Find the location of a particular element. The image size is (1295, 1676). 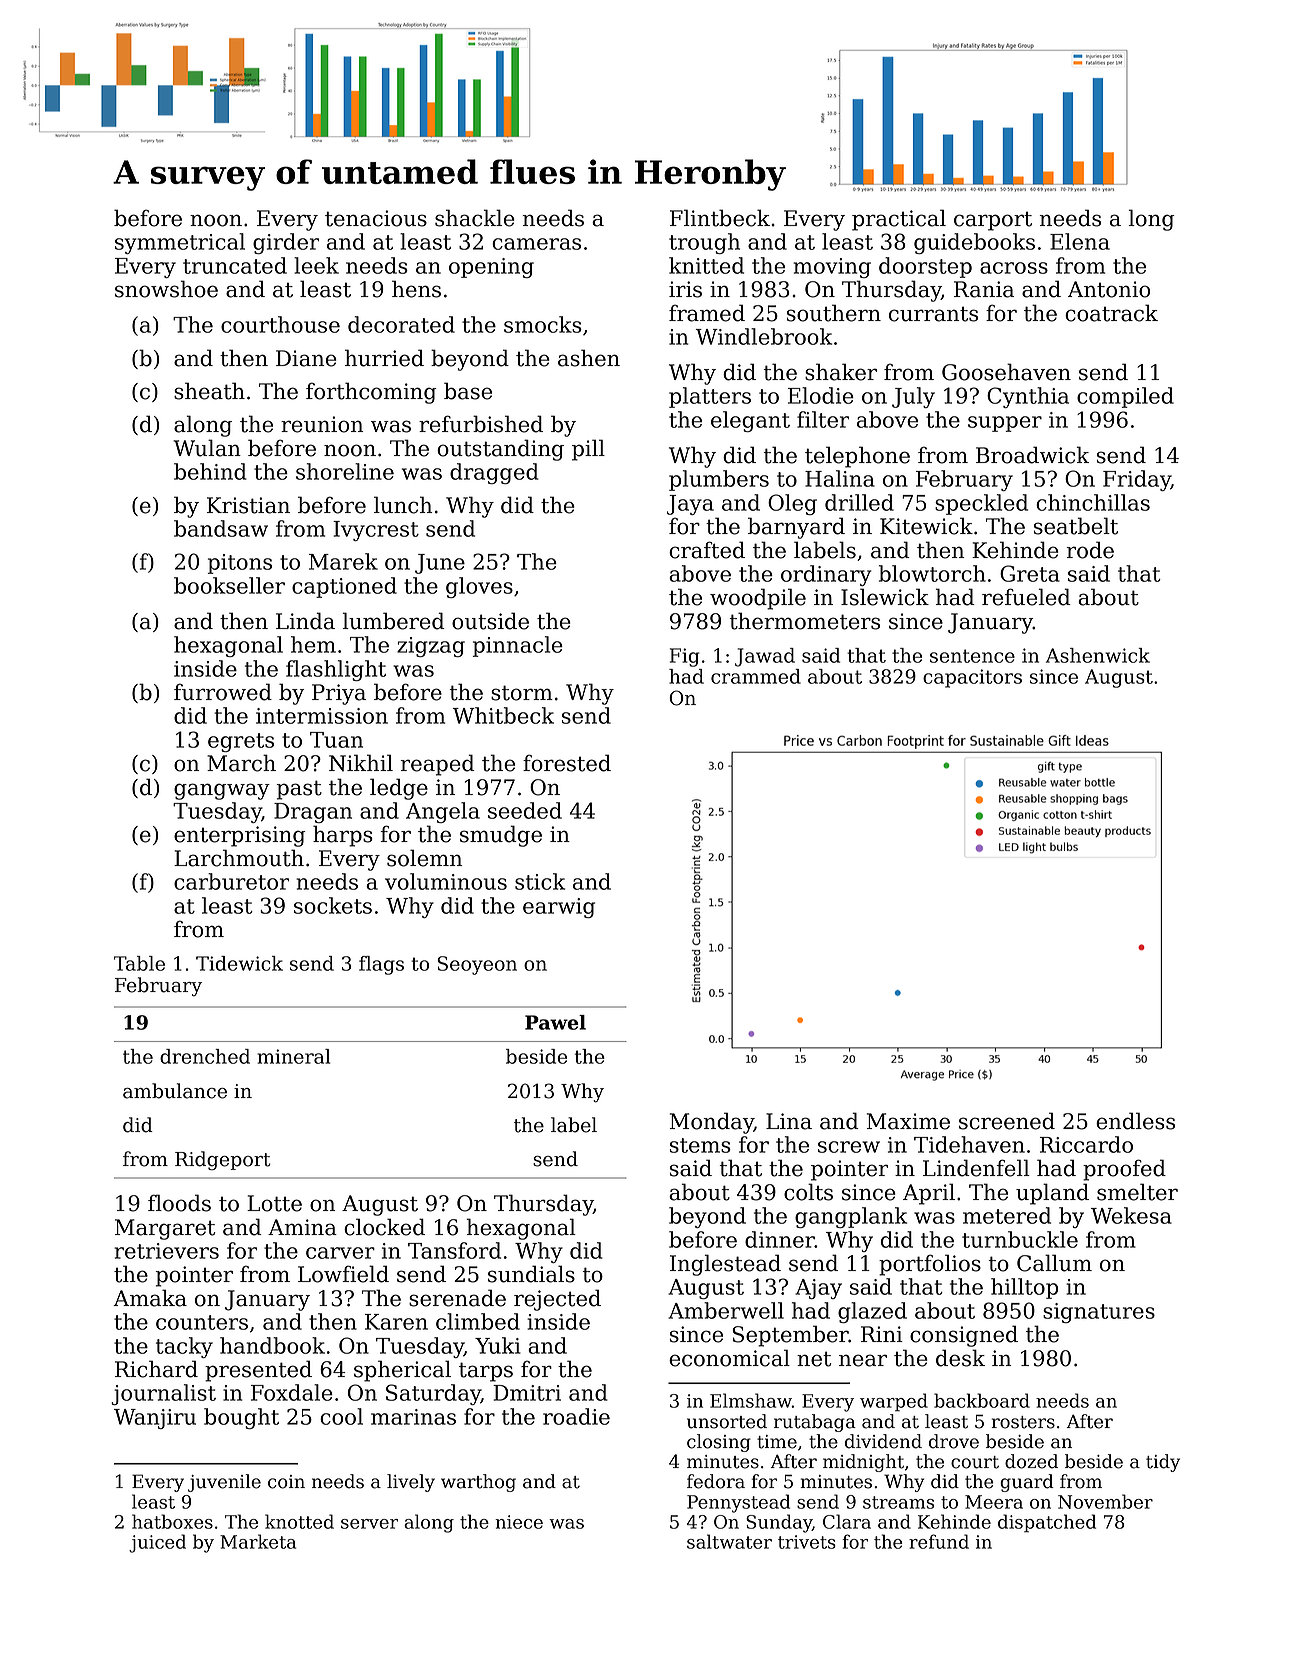

compiled is located at coordinates (1125, 397).
